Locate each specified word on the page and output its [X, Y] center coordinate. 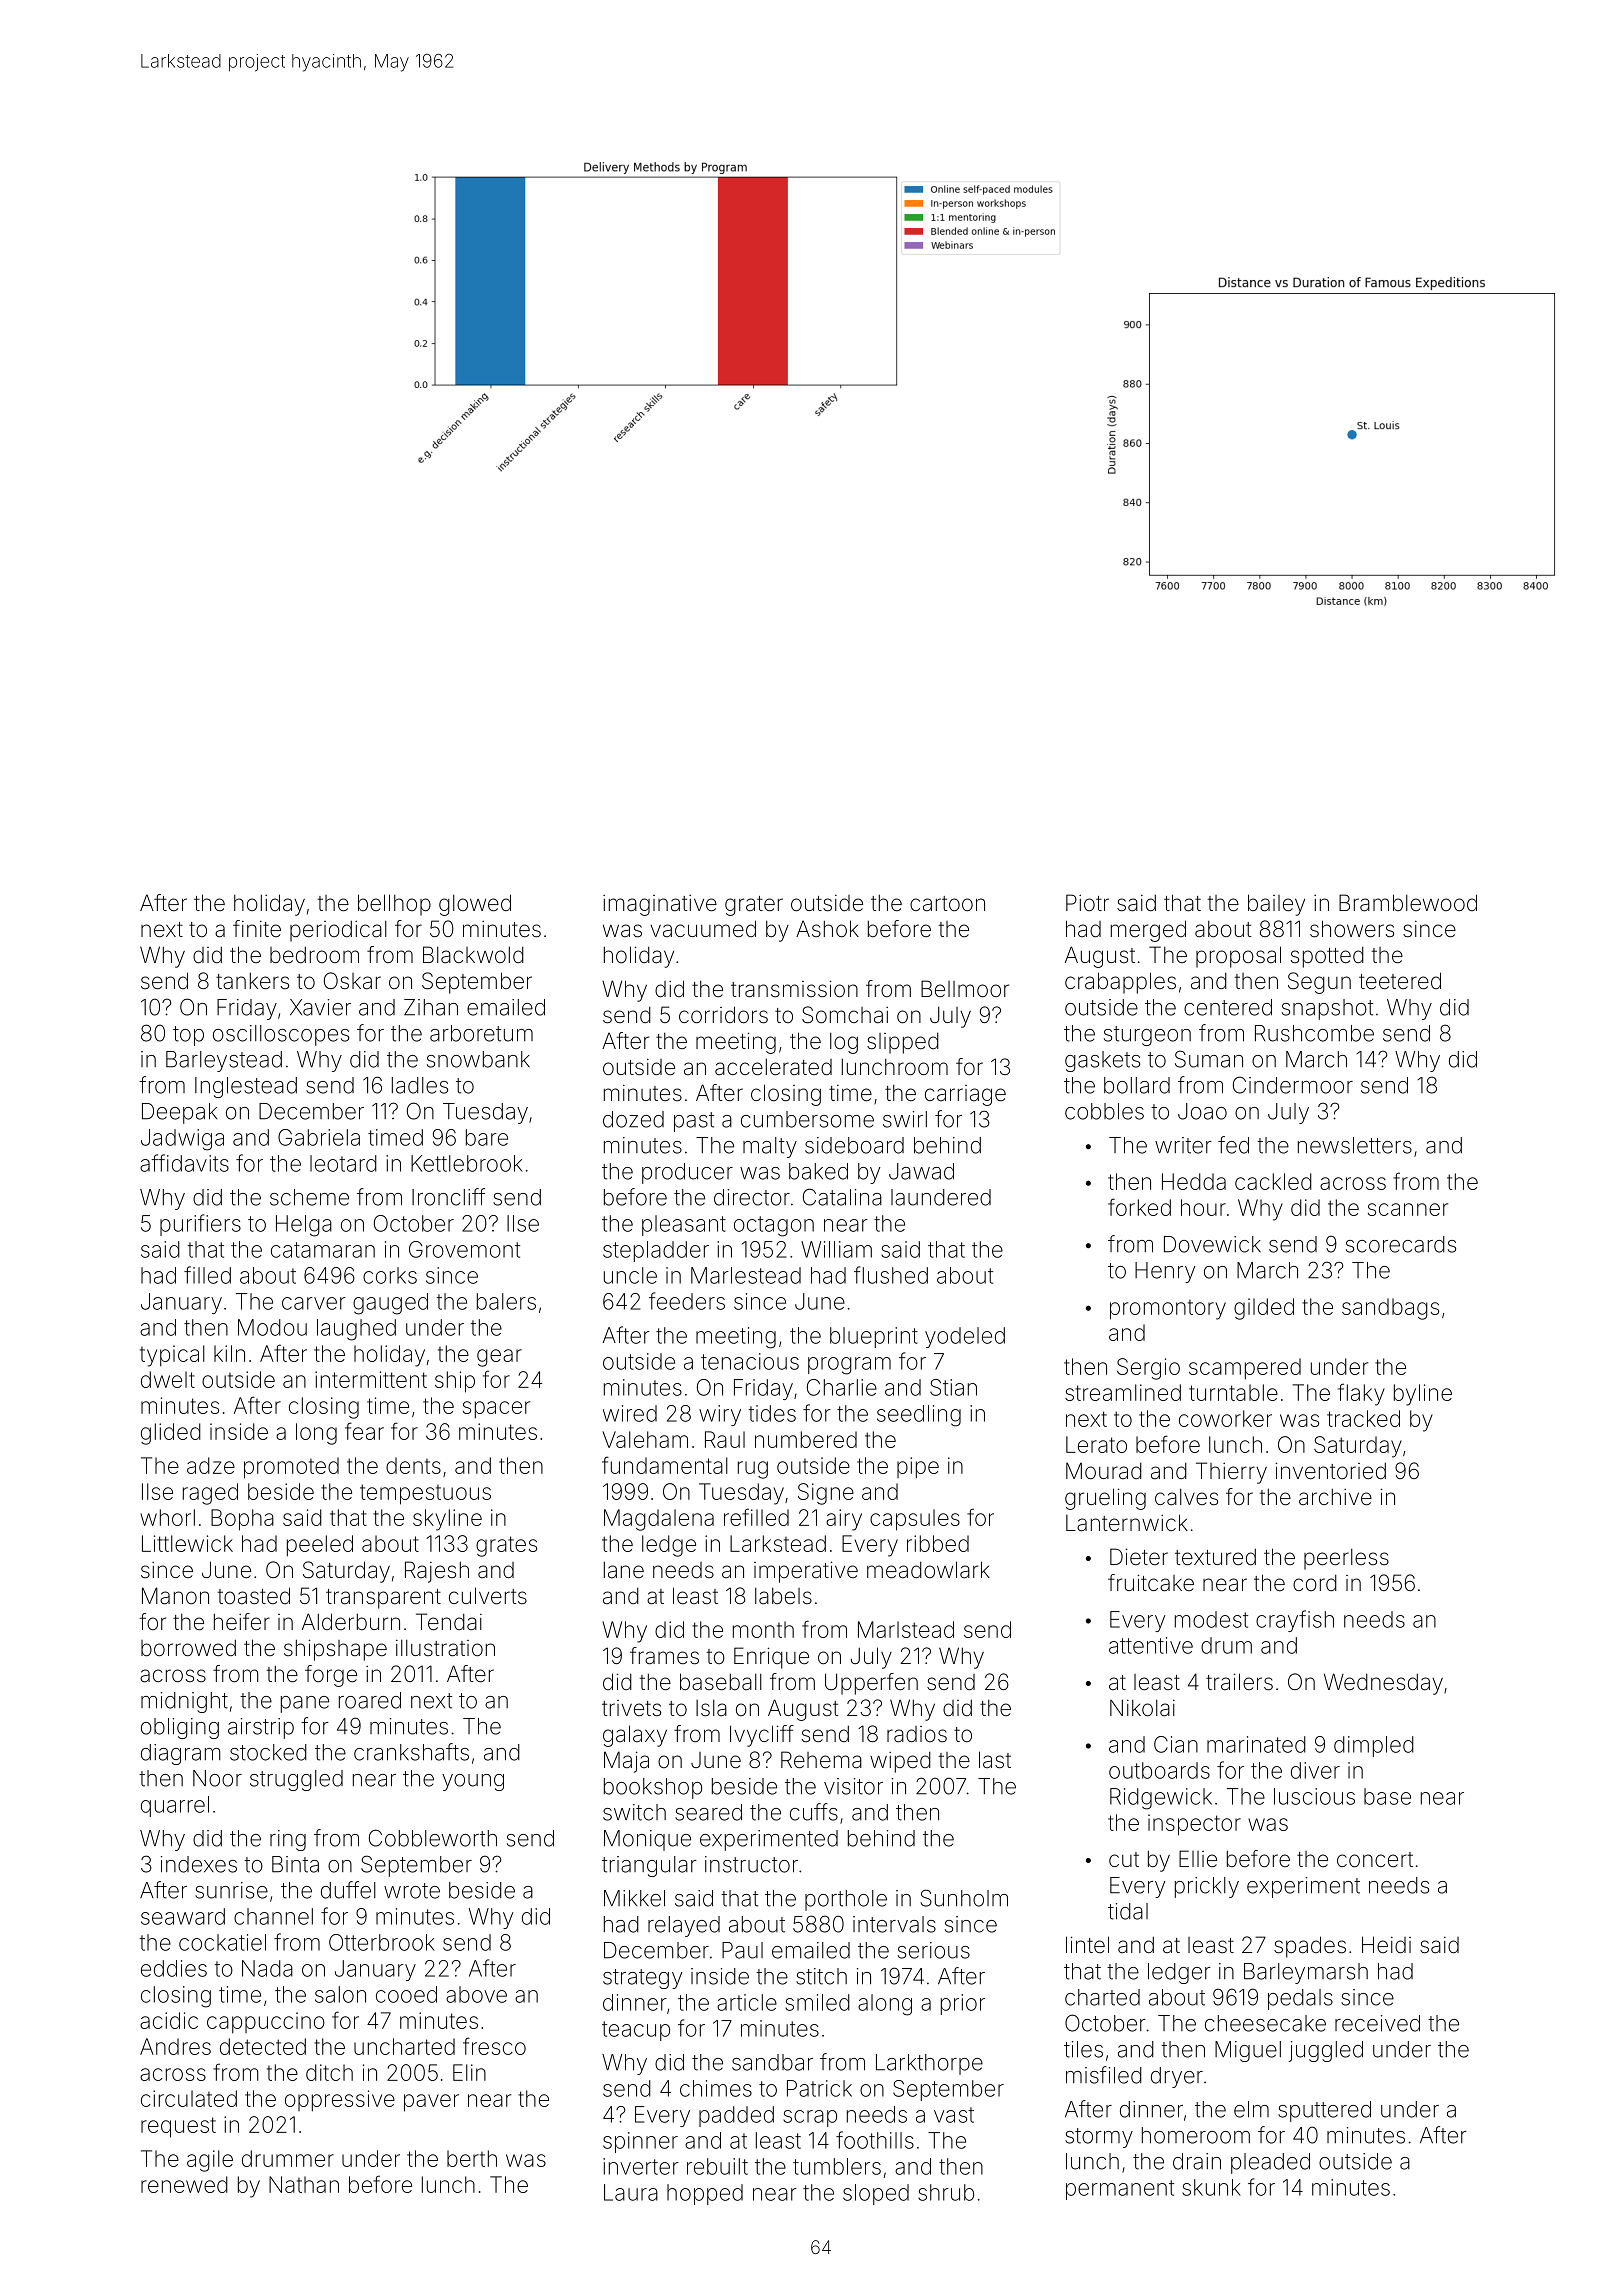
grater [754, 906]
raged [210, 1494]
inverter [641, 2166]
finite [257, 928]
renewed [184, 2184]
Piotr [1087, 903]
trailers [1239, 1682]
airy [844, 1520]
